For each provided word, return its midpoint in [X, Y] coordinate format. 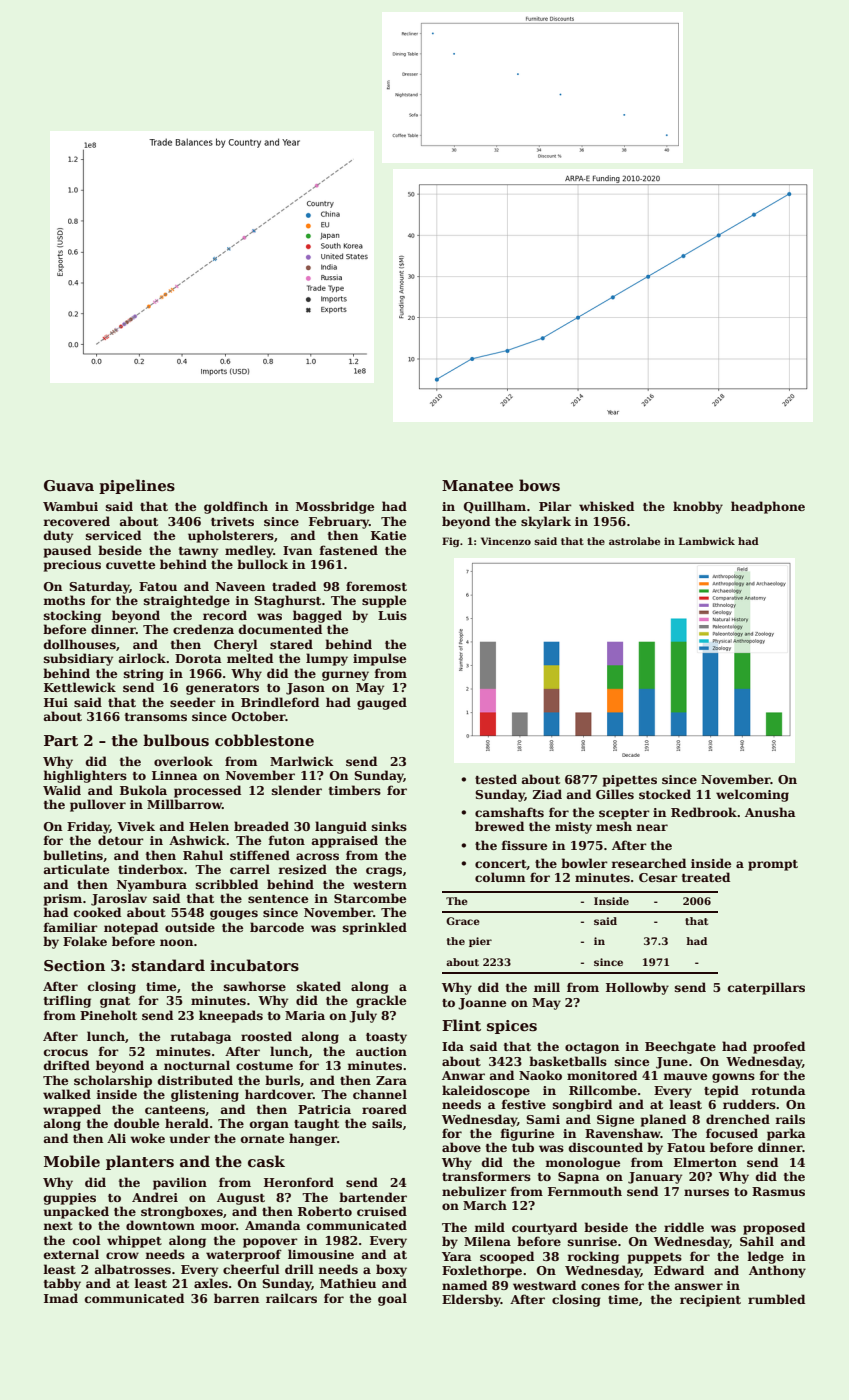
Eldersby [471, 1300]
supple [384, 601]
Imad [61, 1298]
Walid [62, 790]
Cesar [658, 877]
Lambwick [707, 541]
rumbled [776, 1299]
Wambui [70, 506]
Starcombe [370, 898]
